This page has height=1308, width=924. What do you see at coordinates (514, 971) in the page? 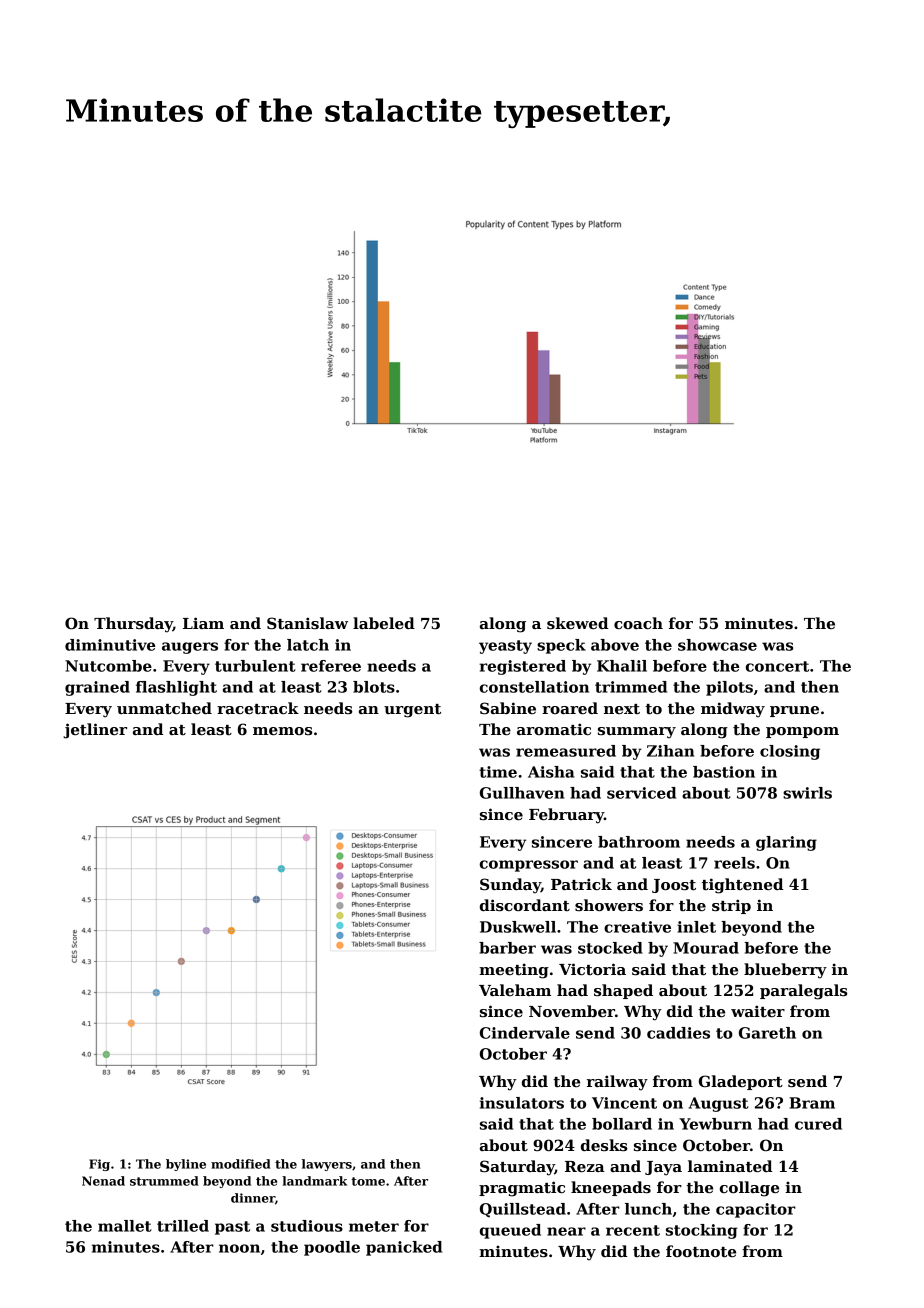
I see `meeting` at bounding box center [514, 971].
